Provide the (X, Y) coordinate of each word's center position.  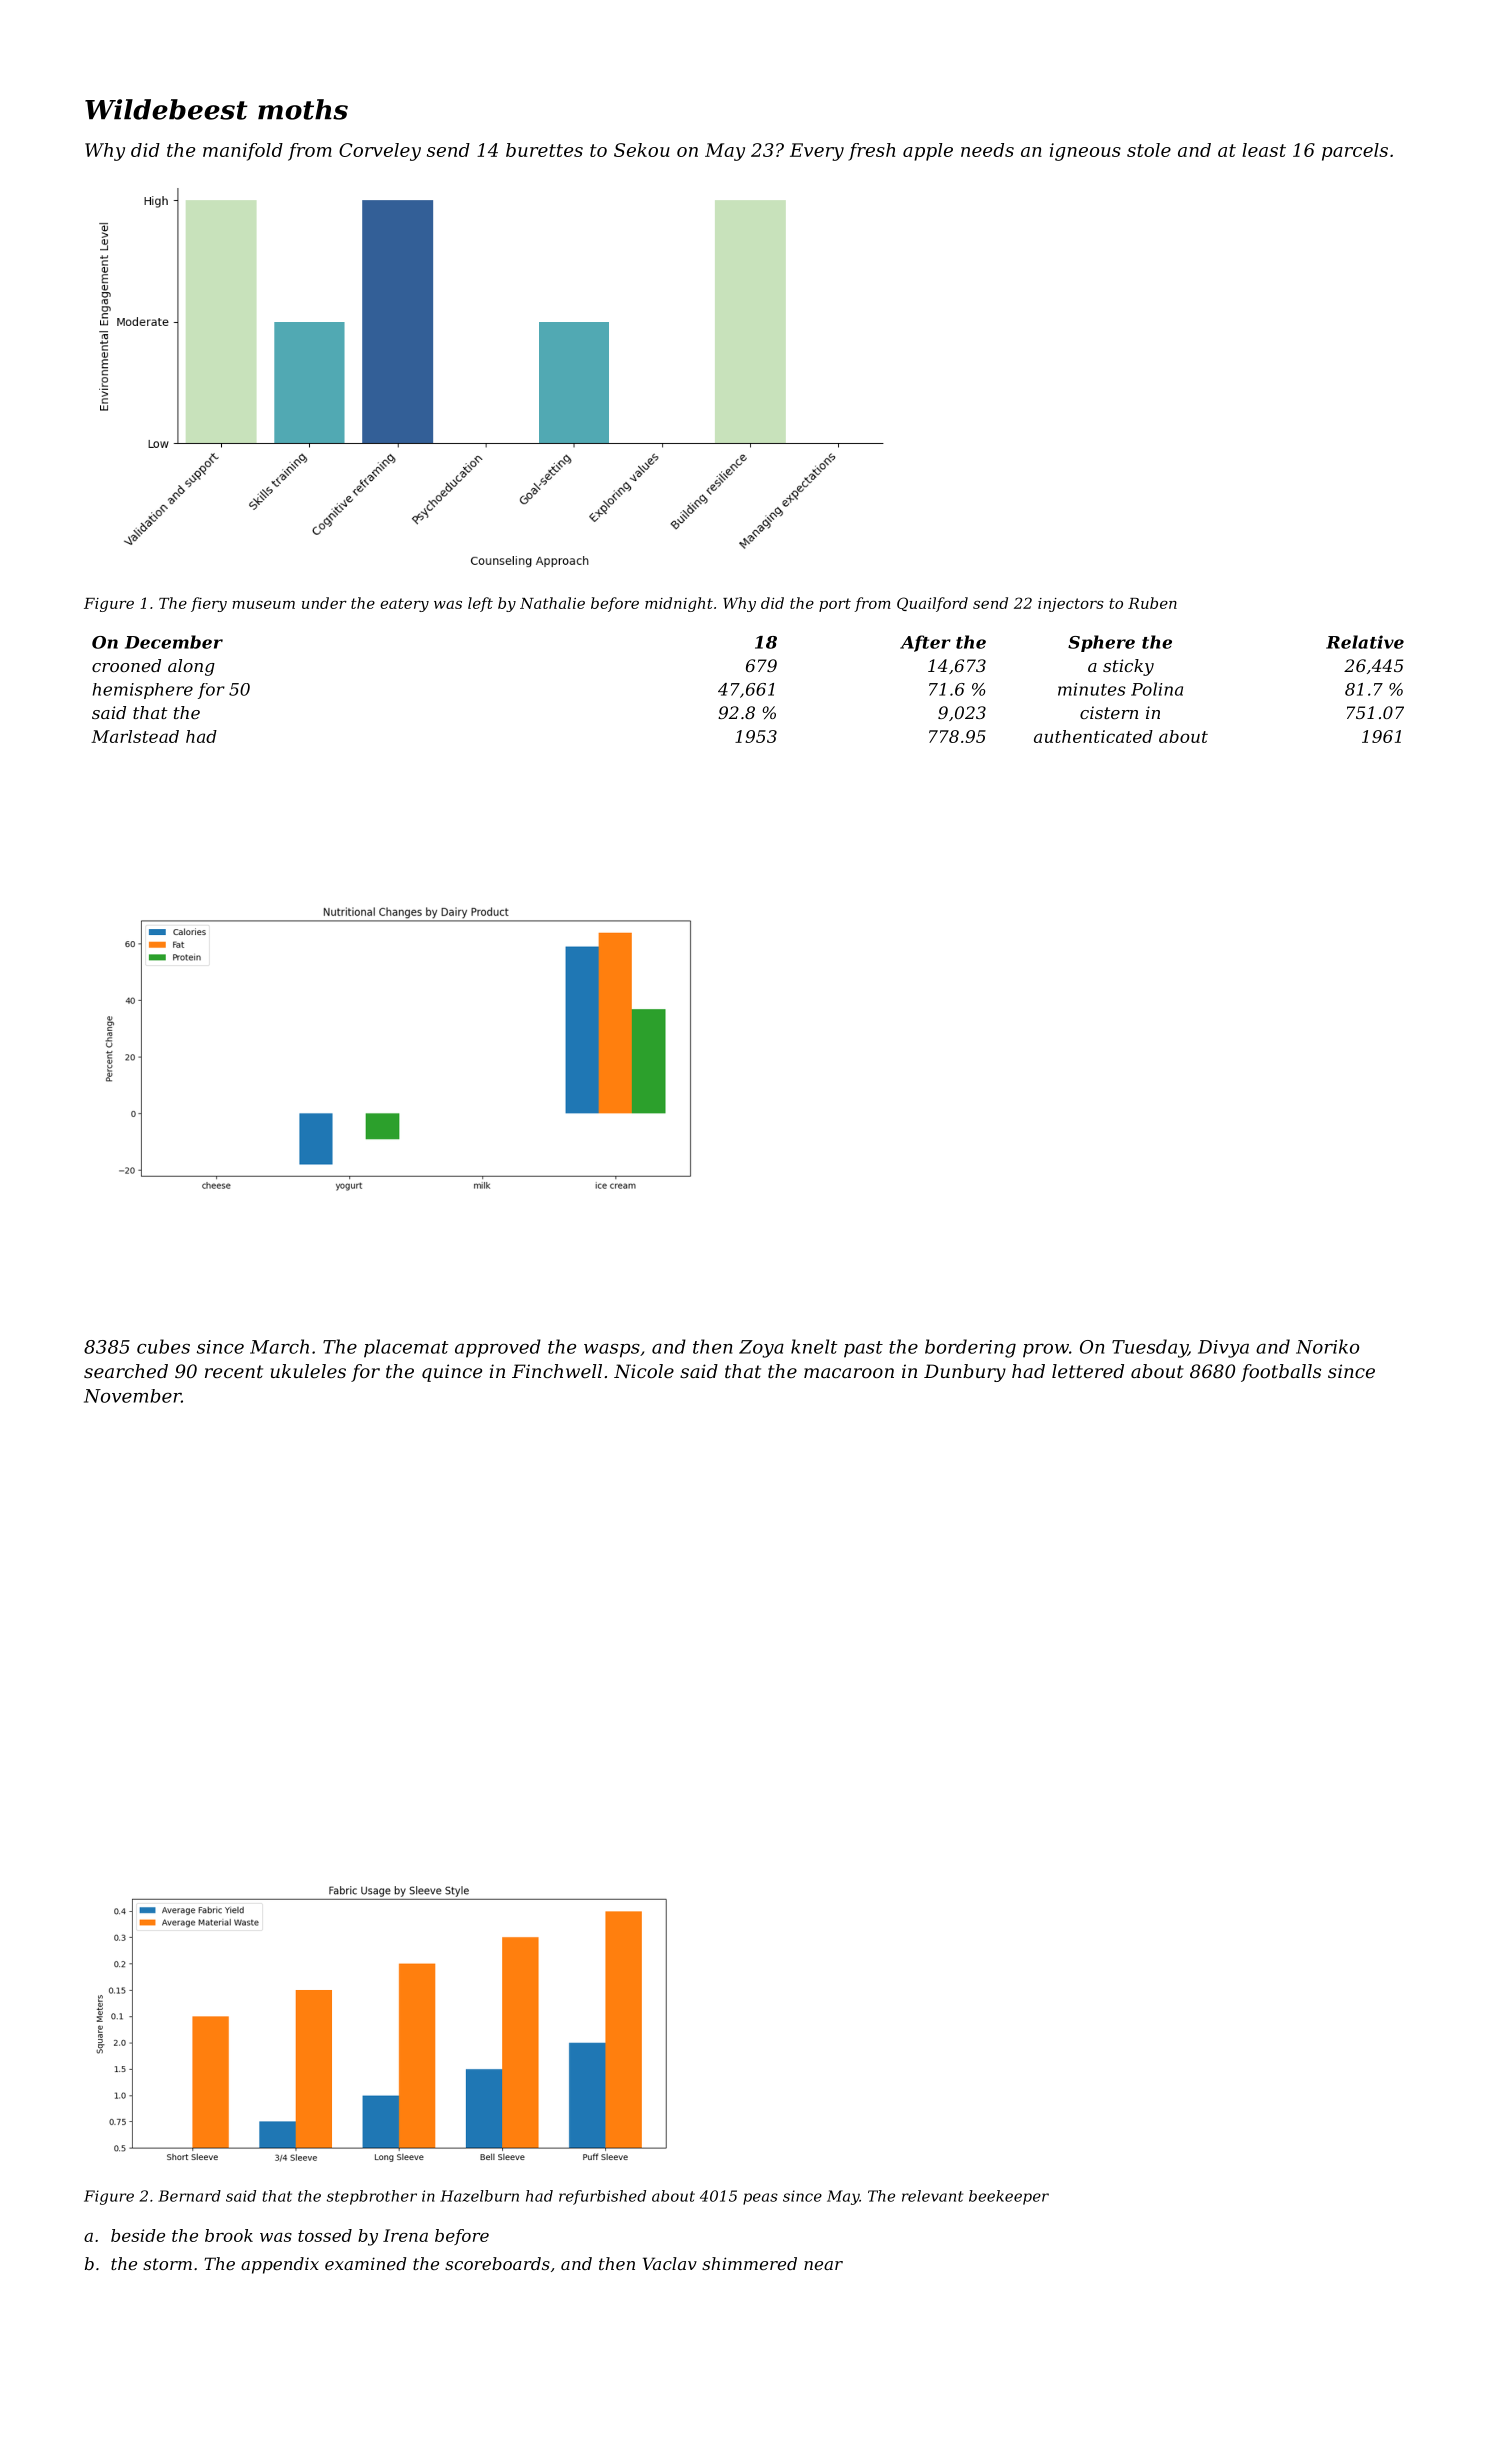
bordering (970, 1348)
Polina (1157, 689)
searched (126, 1371)
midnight (679, 604)
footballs (1281, 1373)
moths (303, 109)
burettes (544, 150)
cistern (1109, 712)
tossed (325, 2235)
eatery (404, 605)
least (1264, 150)
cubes (163, 1346)
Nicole (644, 1371)
